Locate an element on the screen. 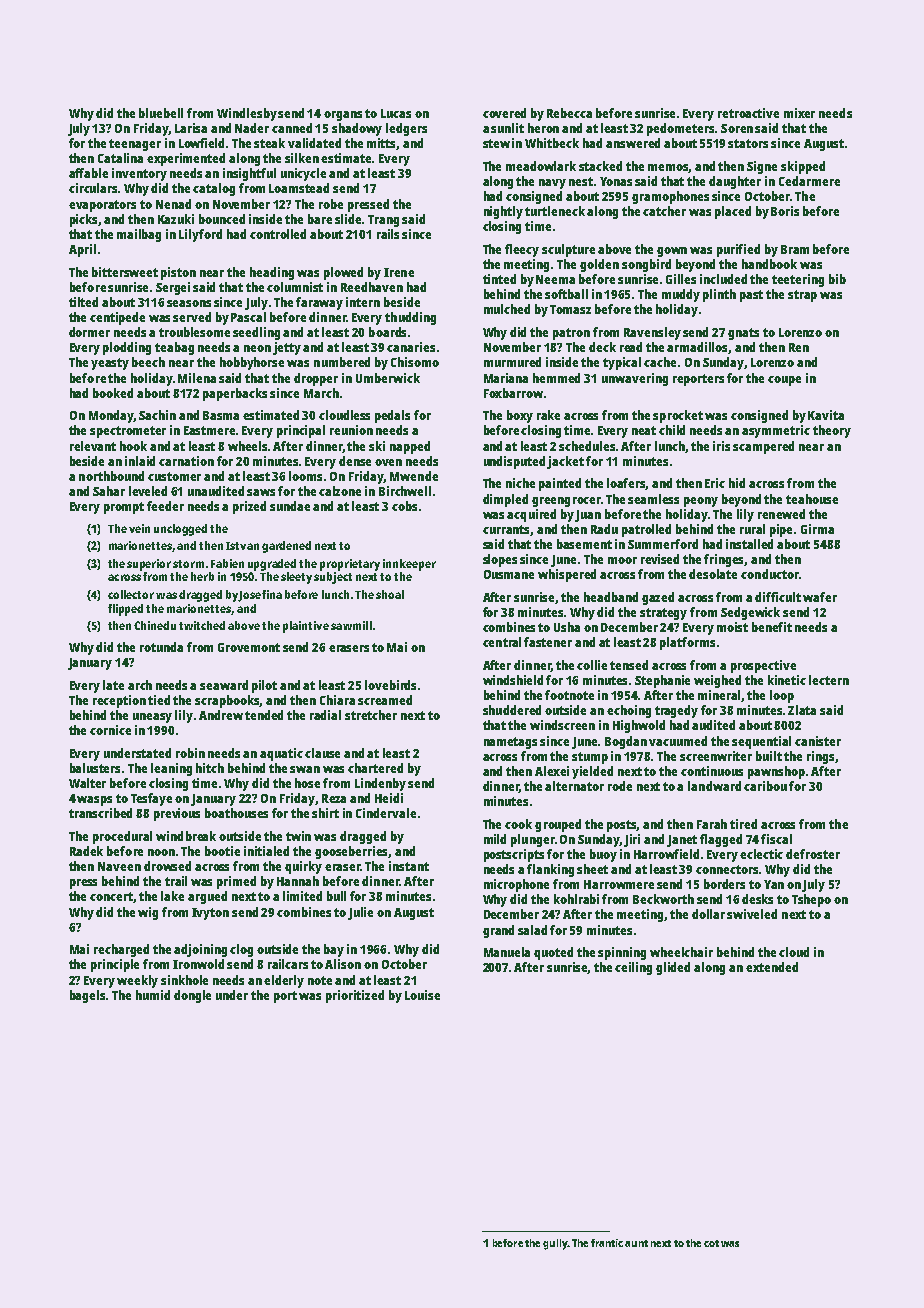  glided is located at coordinates (673, 968).
